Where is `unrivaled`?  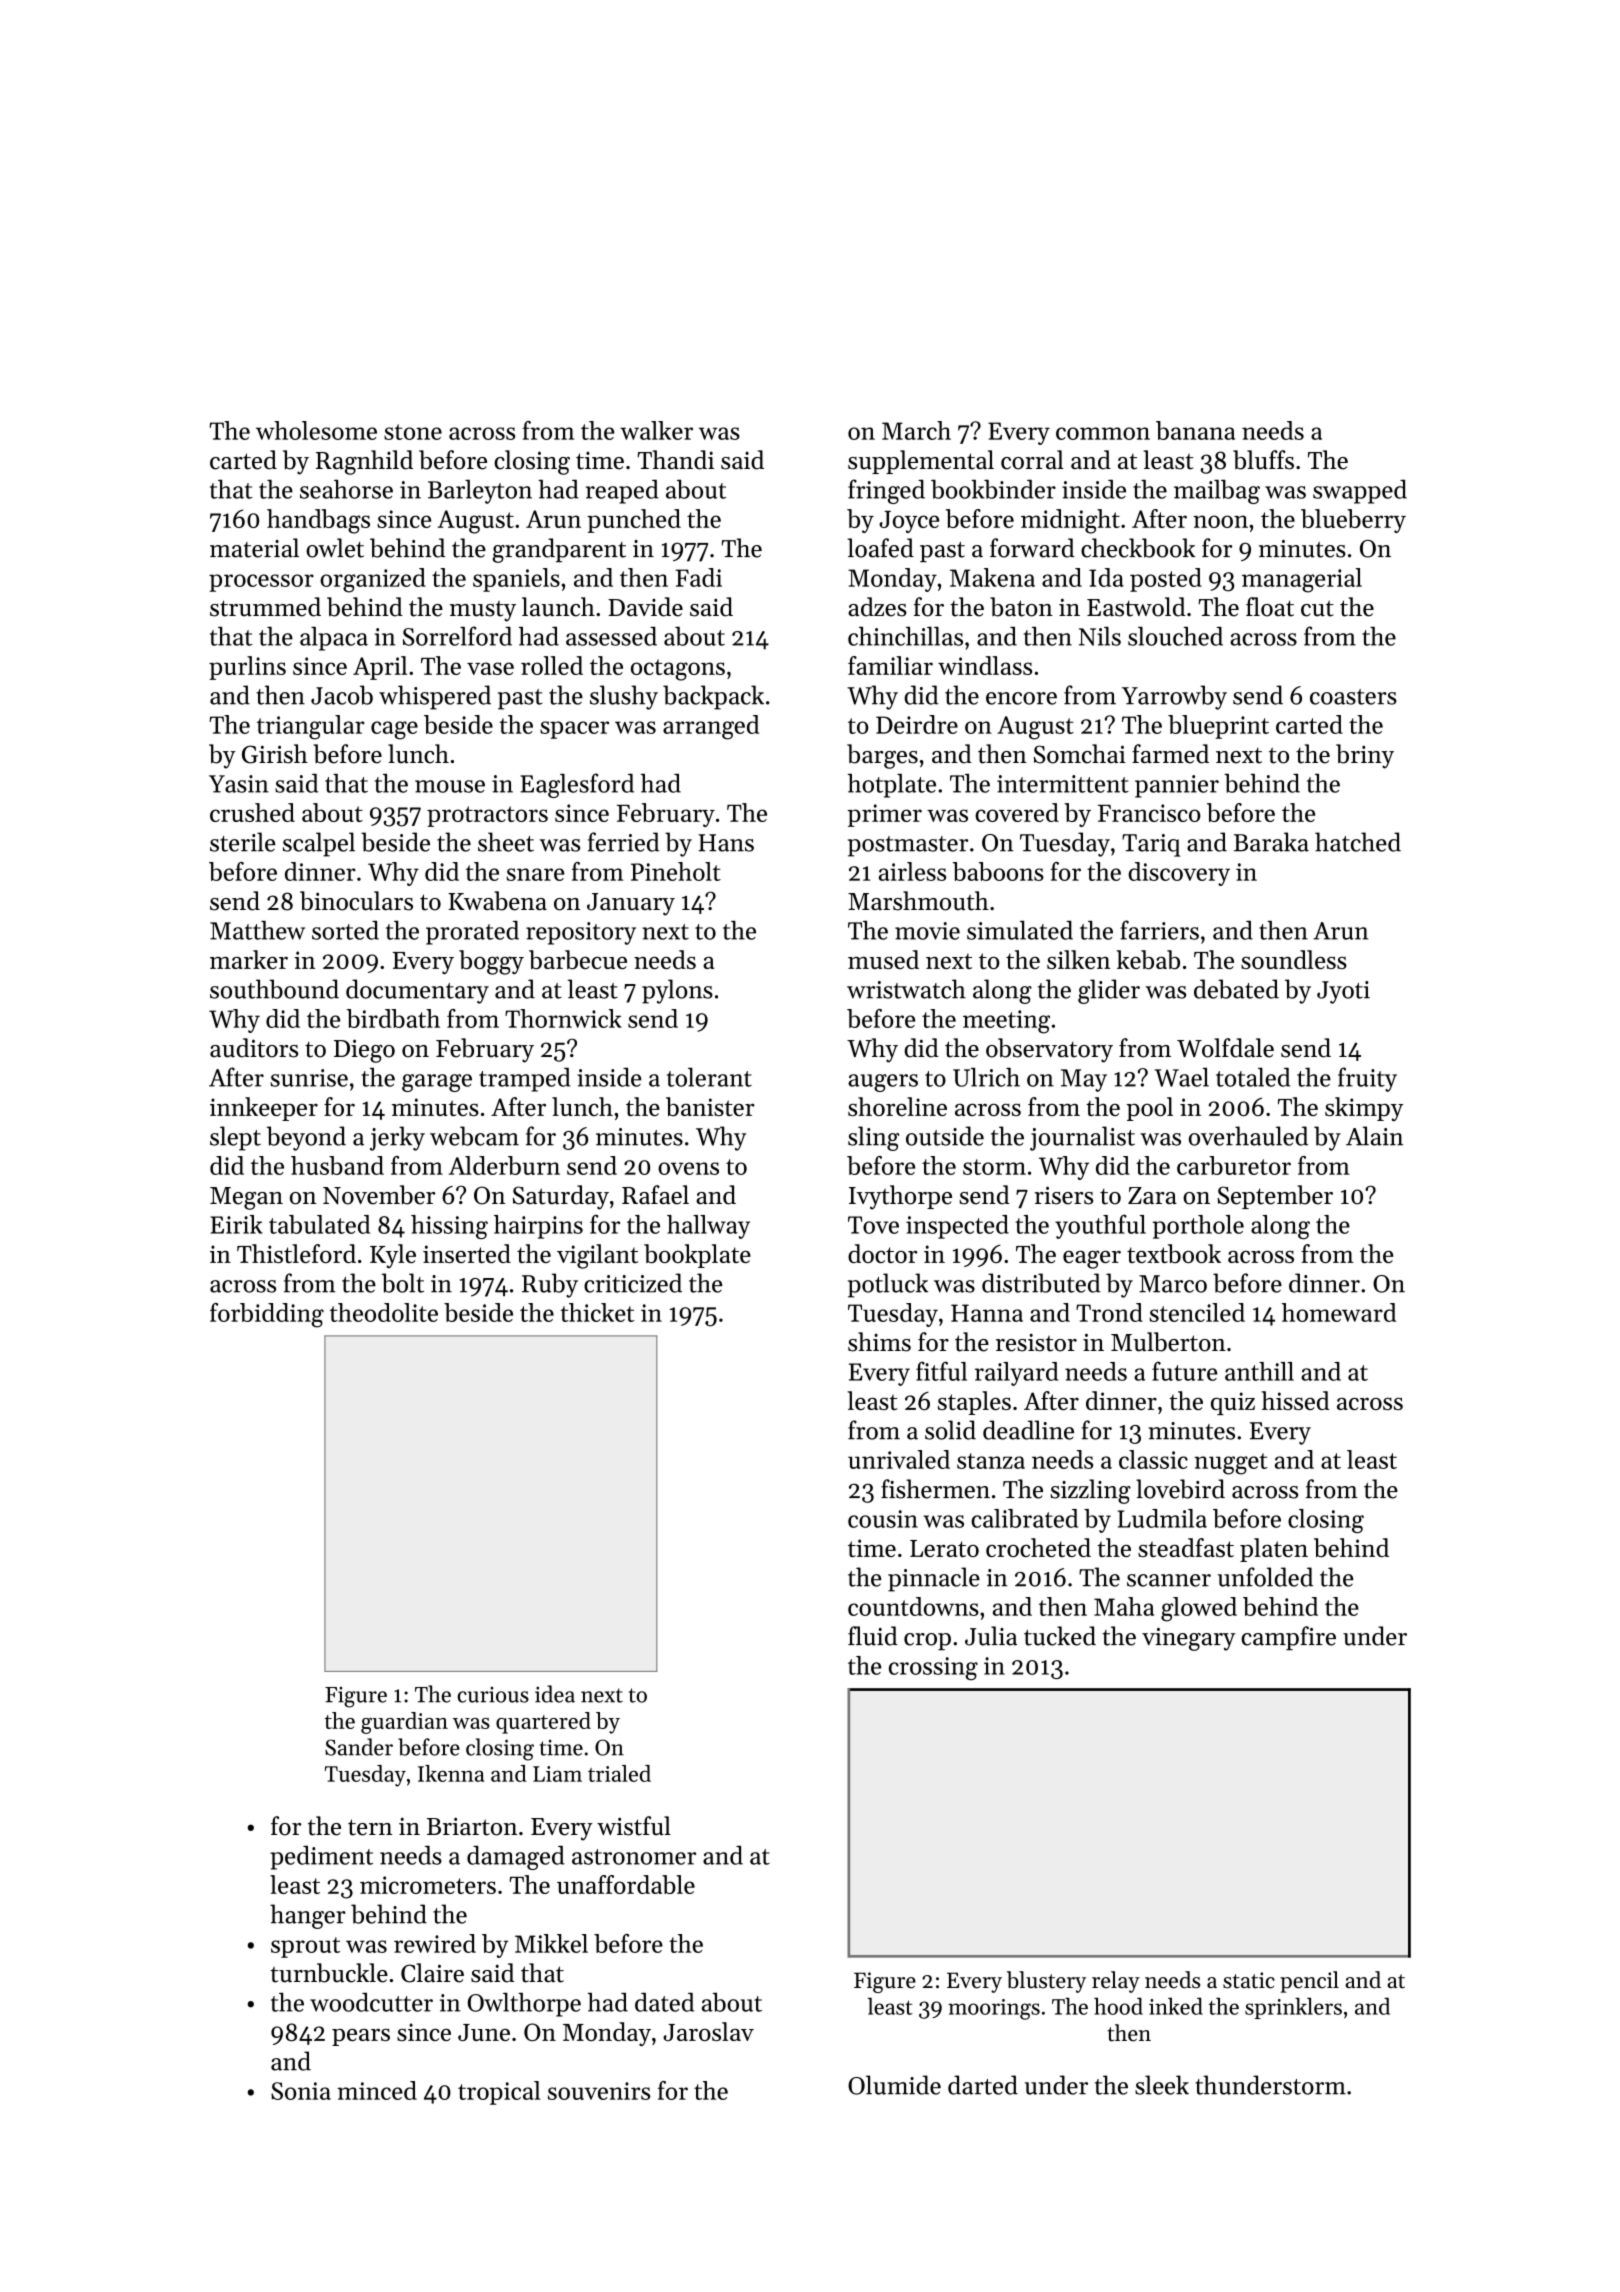
unrivaled is located at coordinates (899, 1459).
